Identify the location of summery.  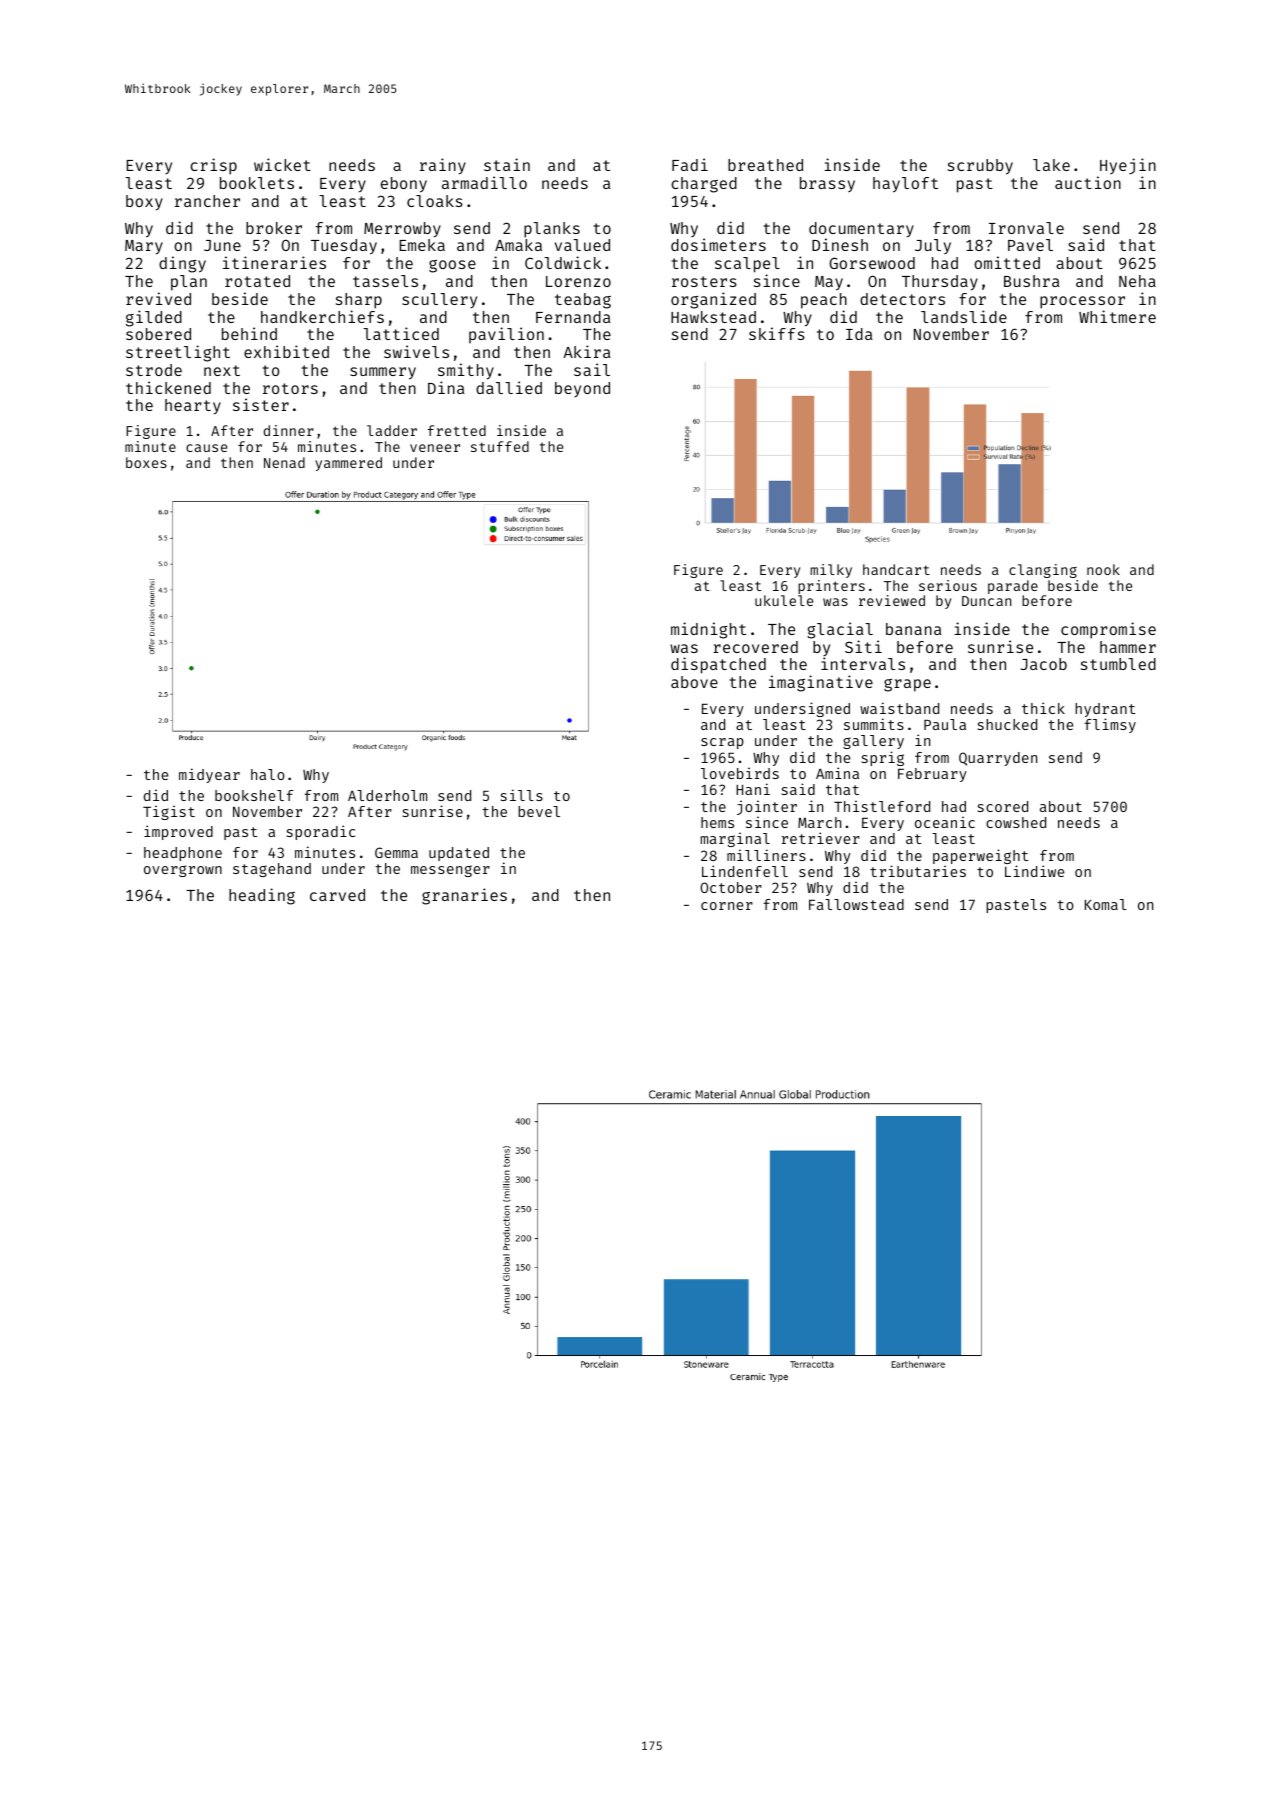
(383, 373).
